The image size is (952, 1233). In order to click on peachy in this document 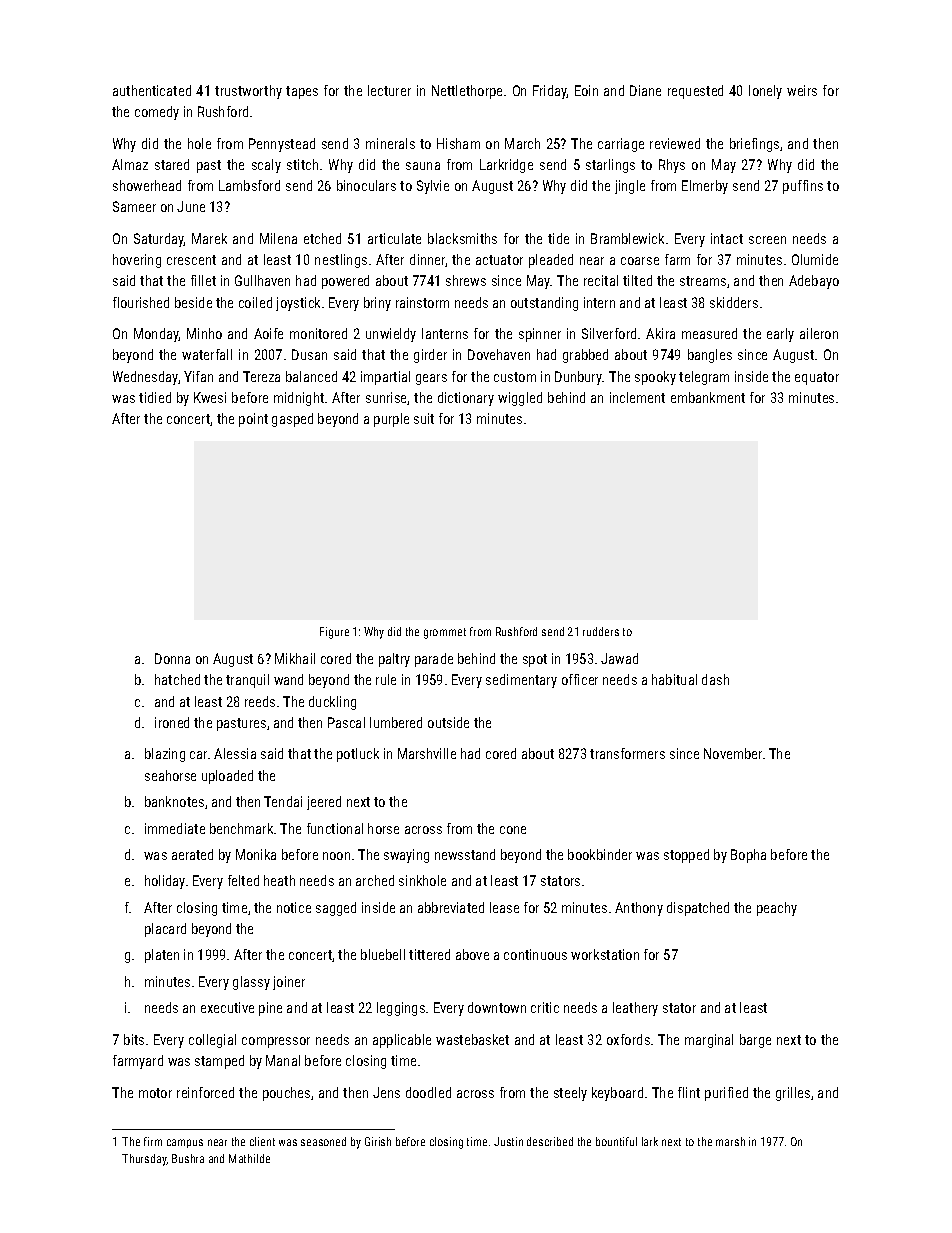, I will do `click(777, 909)`.
